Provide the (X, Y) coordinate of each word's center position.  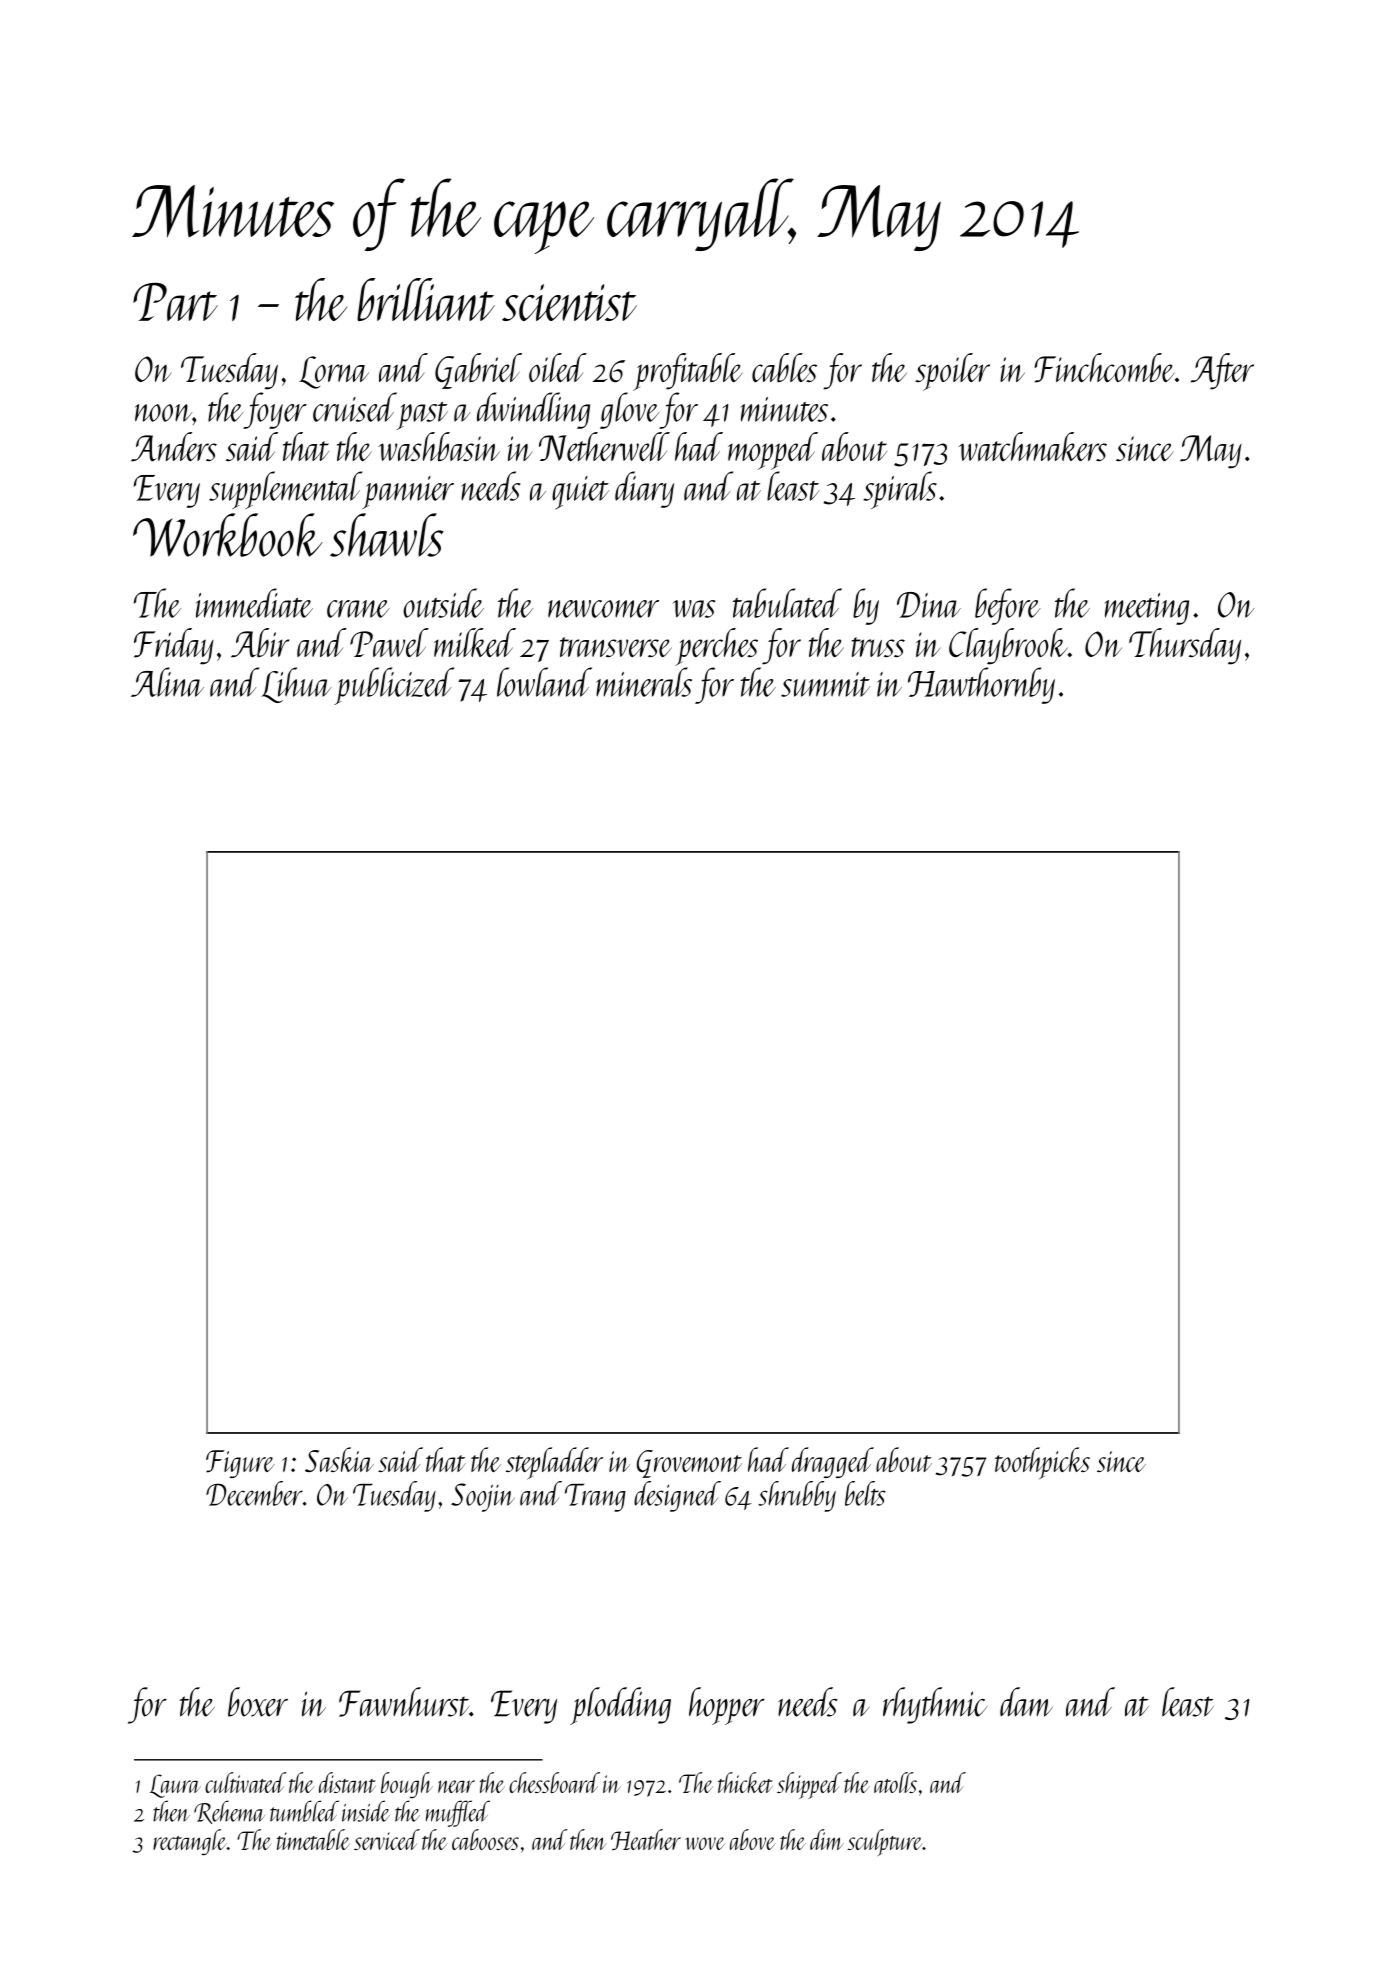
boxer (258, 1702)
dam (1026, 1702)
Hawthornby (981, 685)
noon (163, 413)
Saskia (339, 1459)
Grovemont (689, 1464)
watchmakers (1033, 446)
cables (784, 368)
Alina (167, 682)
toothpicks (1042, 1463)
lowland (544, 682)
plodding (620, 1706)
